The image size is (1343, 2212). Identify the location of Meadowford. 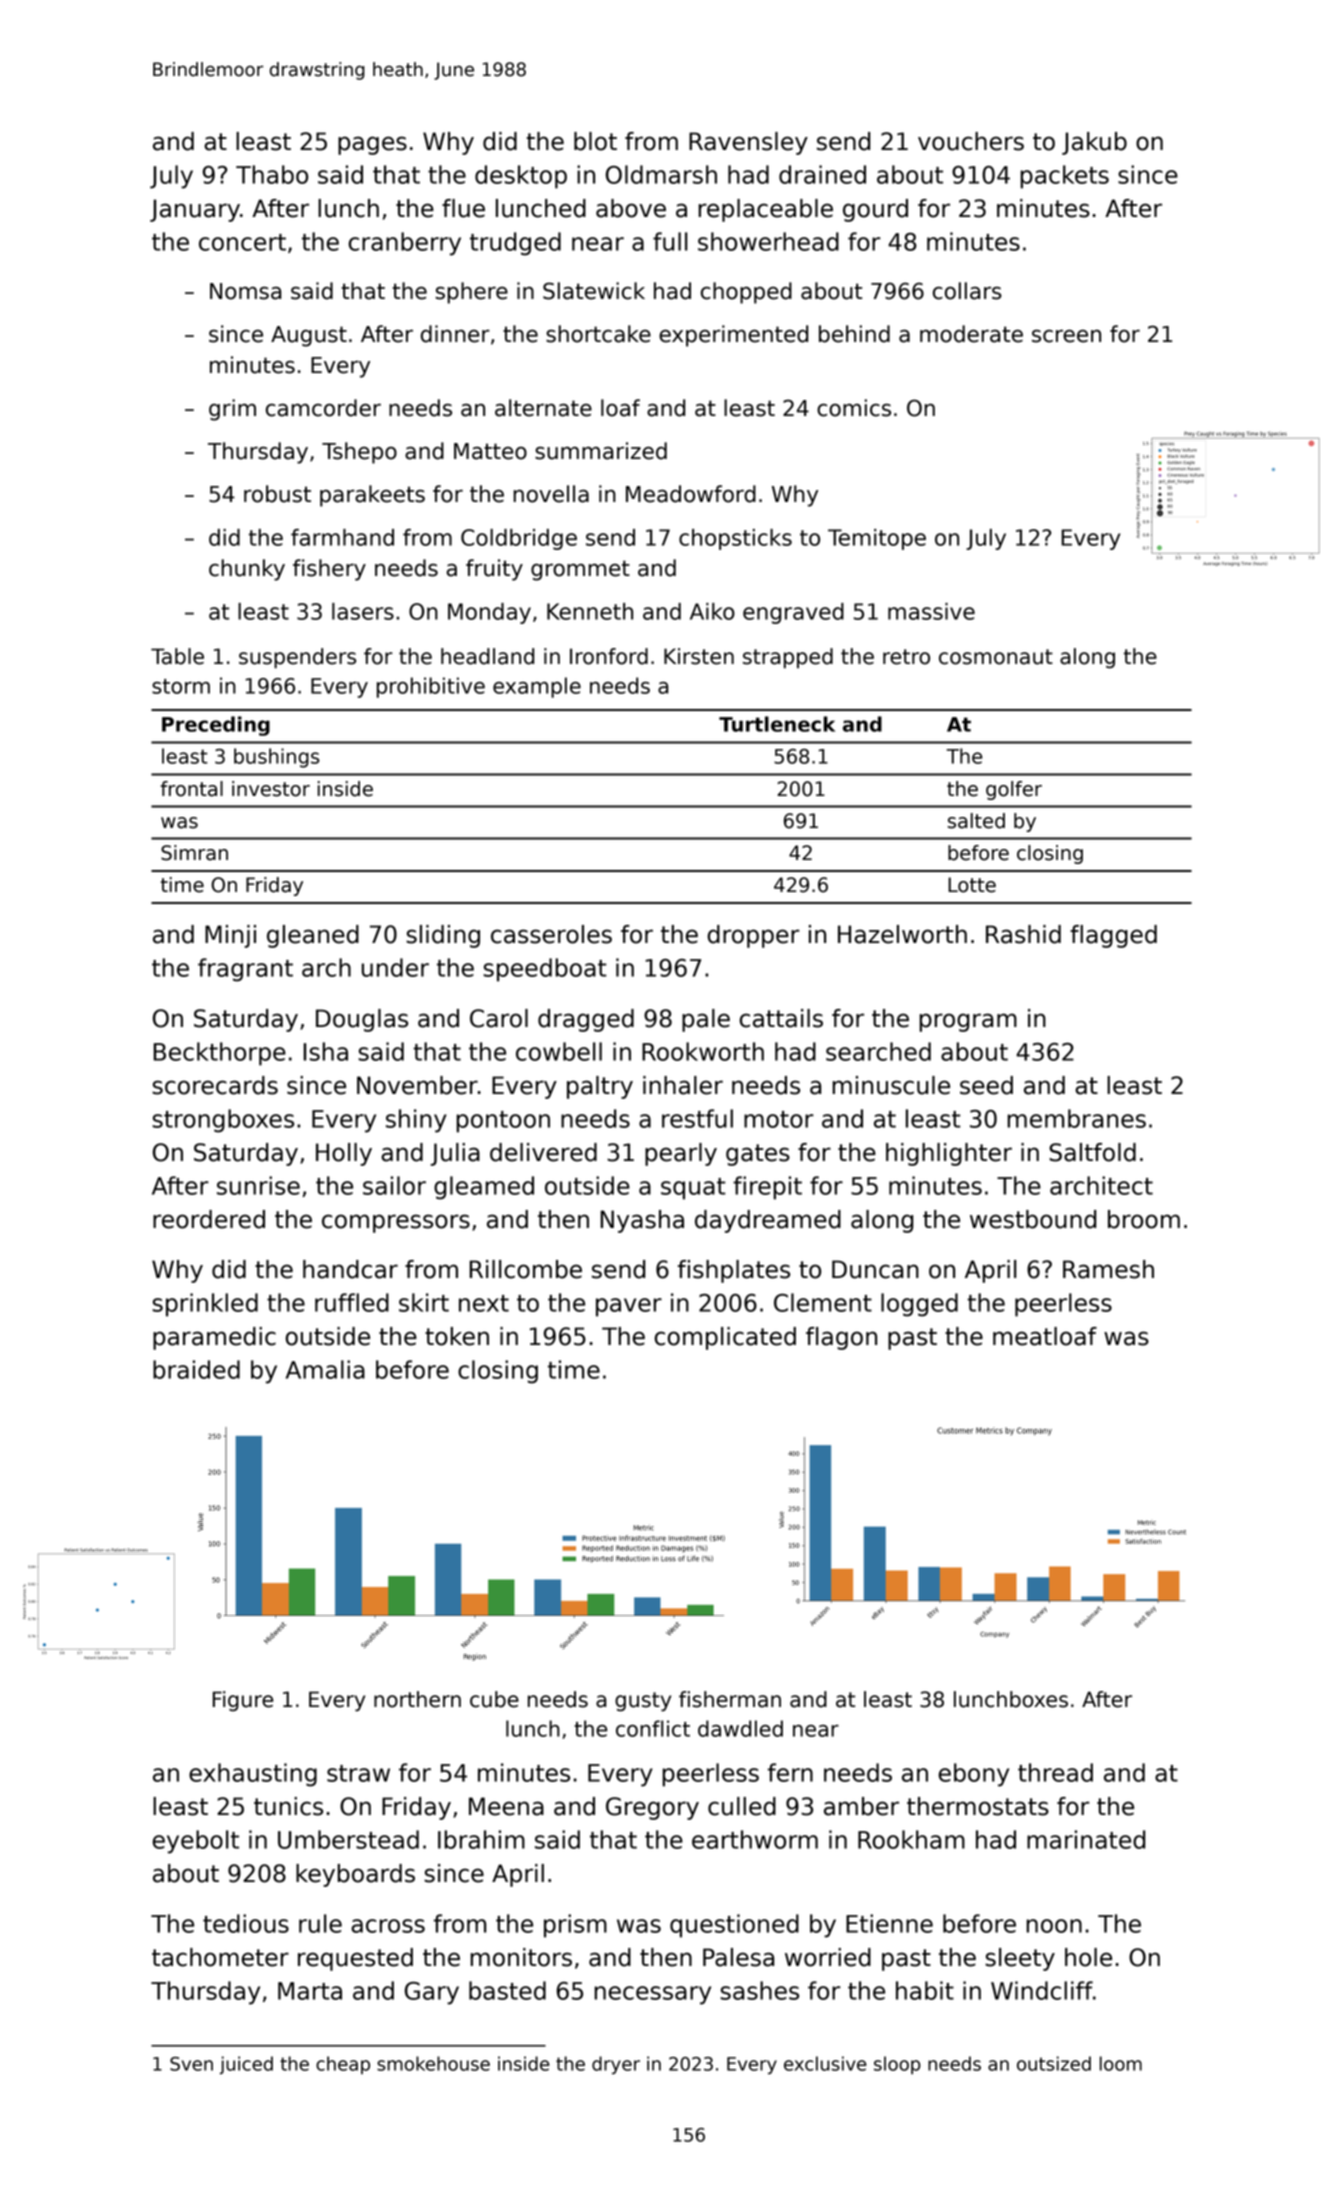
(691, 494).
